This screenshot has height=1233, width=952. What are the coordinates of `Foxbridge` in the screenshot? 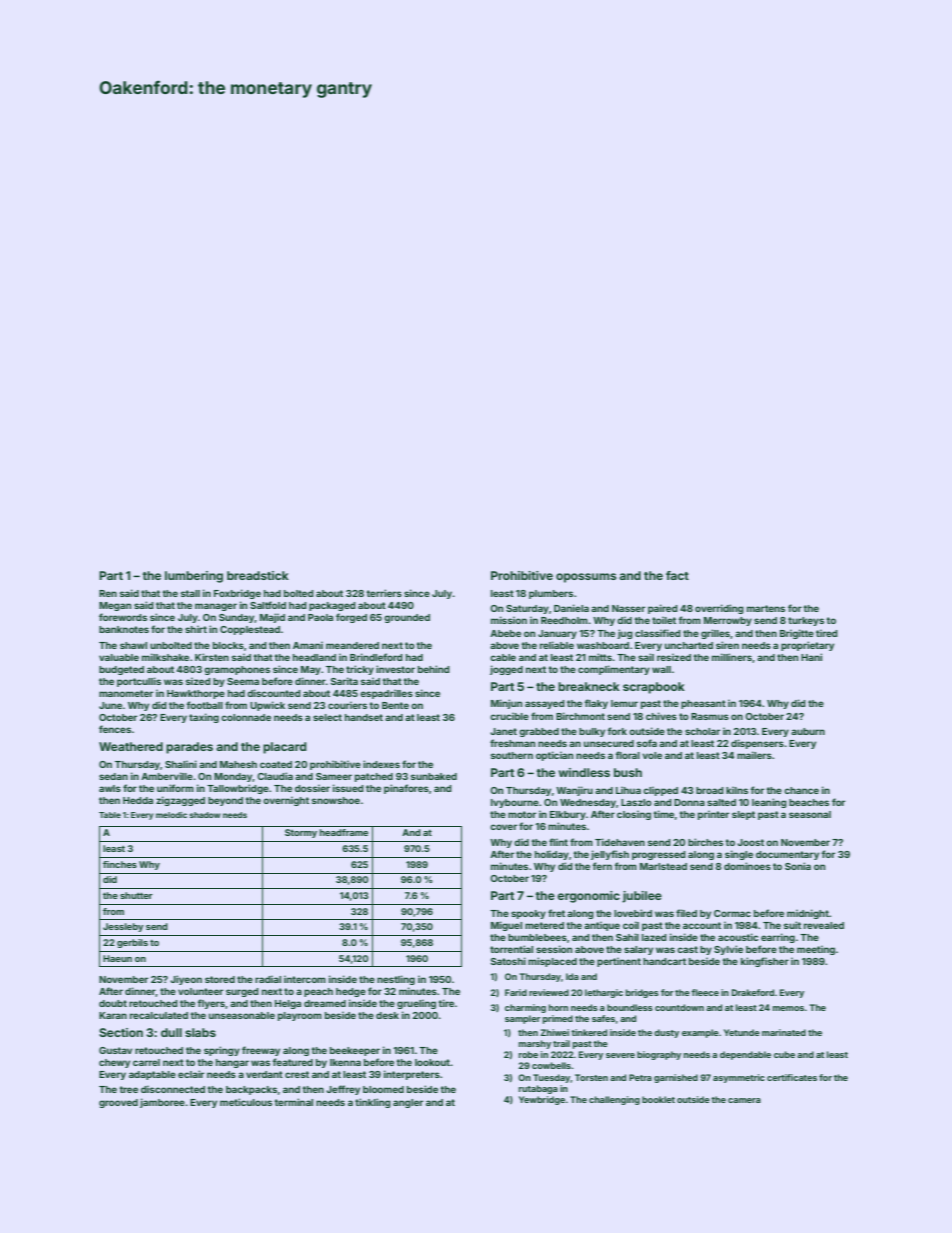 It's located at (237, 594).
